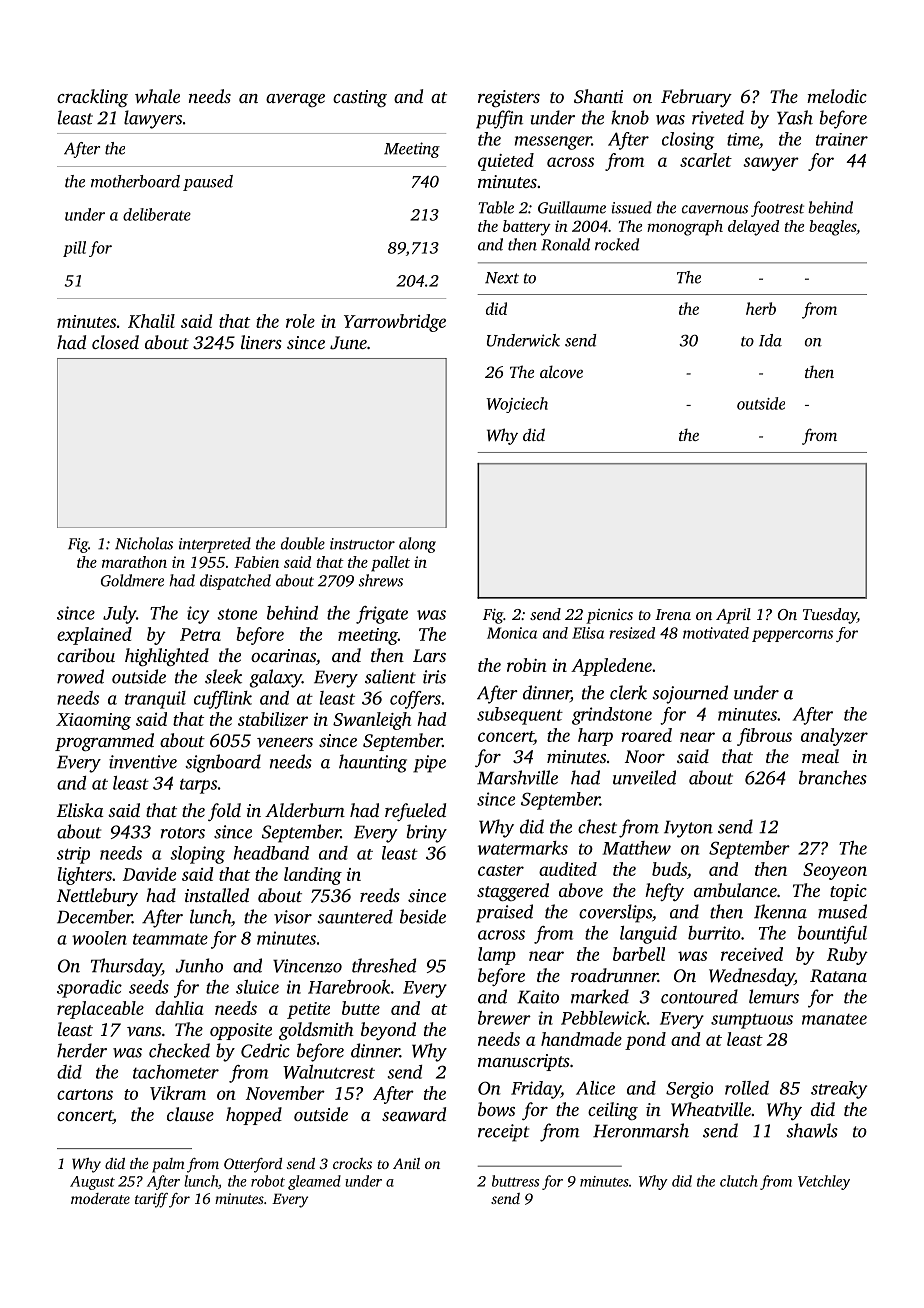 The image size is (924, 1308). I want to click on mused, so click(842, 911).
